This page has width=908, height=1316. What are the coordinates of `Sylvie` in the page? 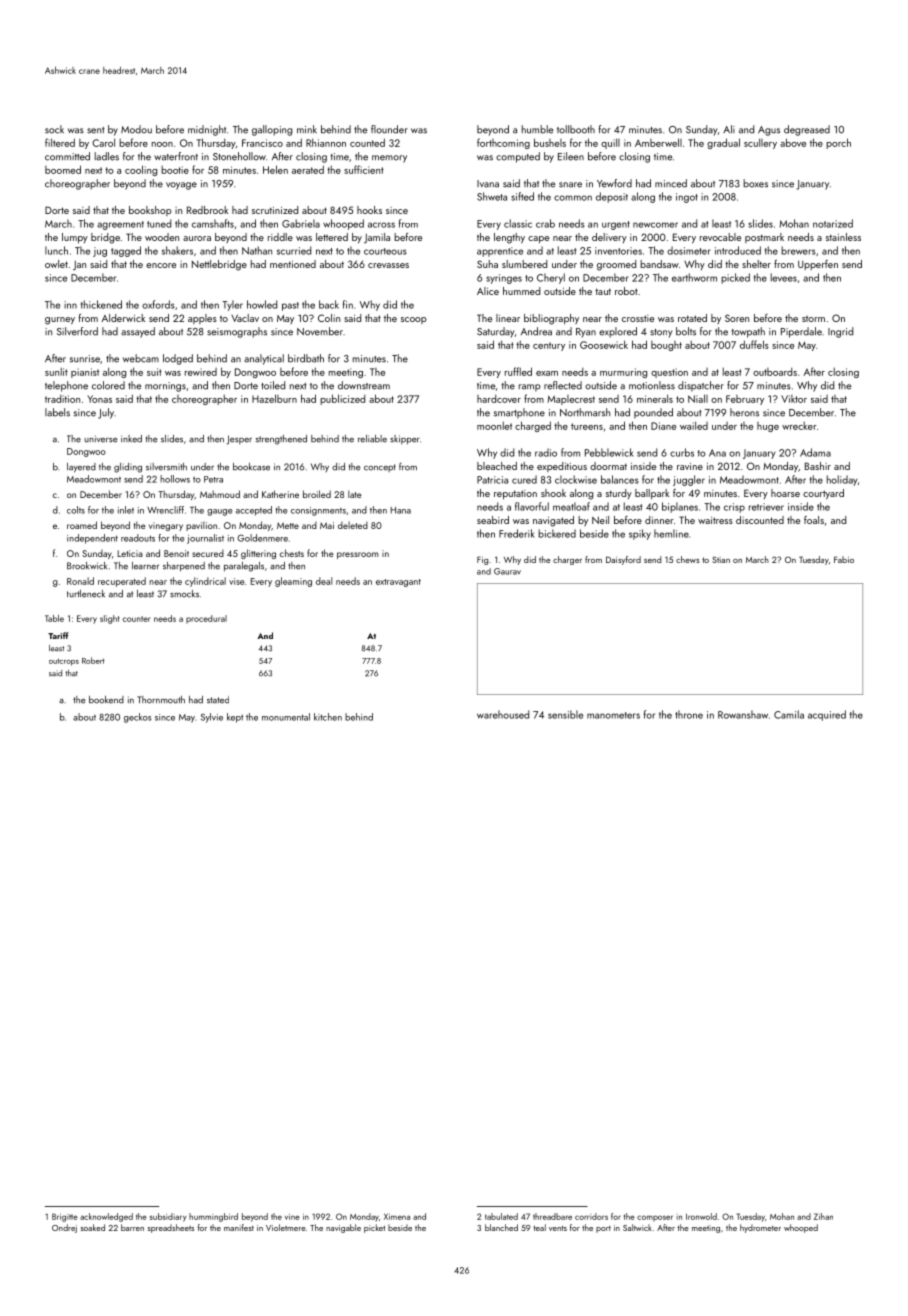 It's located at (212, 718).
